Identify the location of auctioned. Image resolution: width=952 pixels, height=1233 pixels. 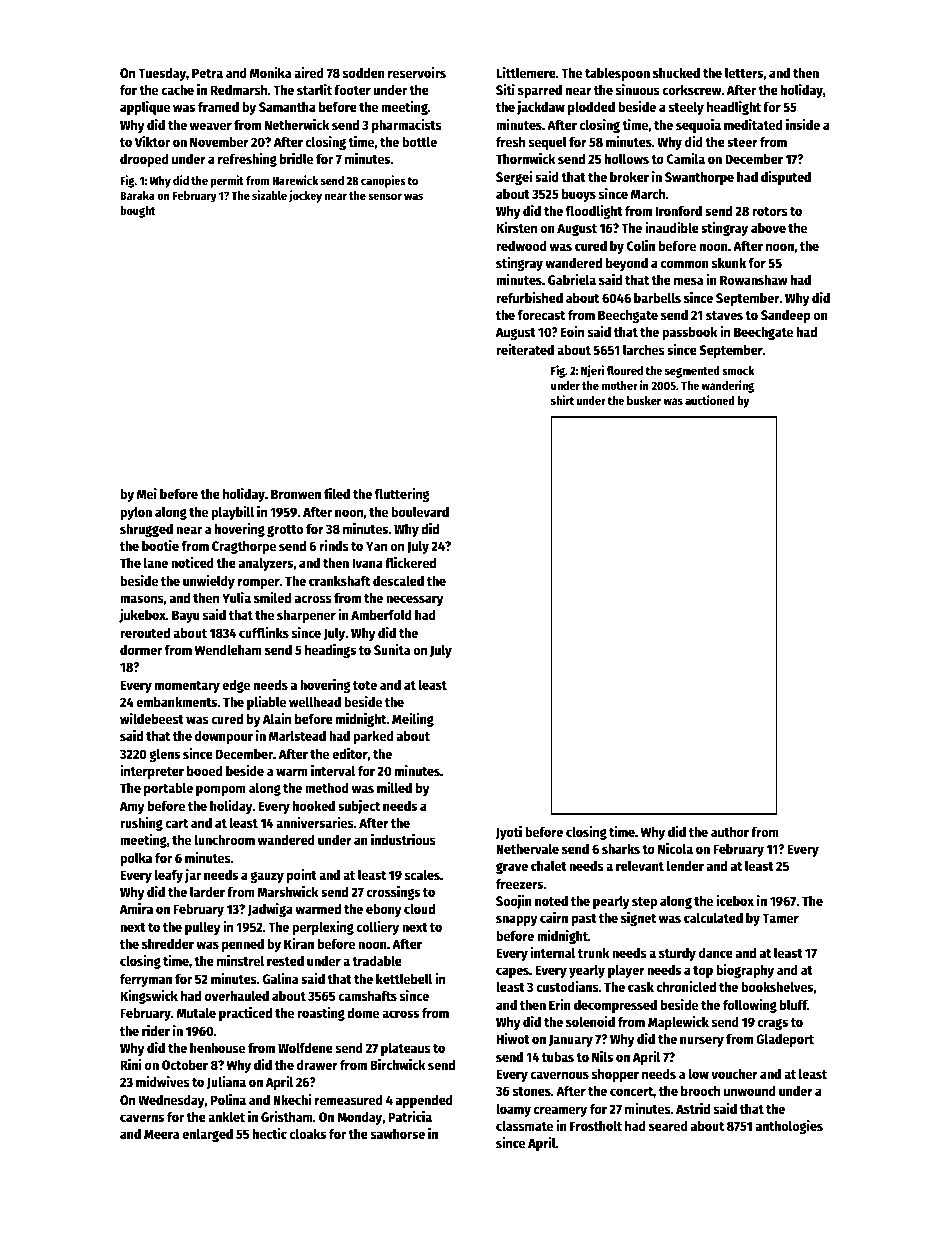
(709, 400).
